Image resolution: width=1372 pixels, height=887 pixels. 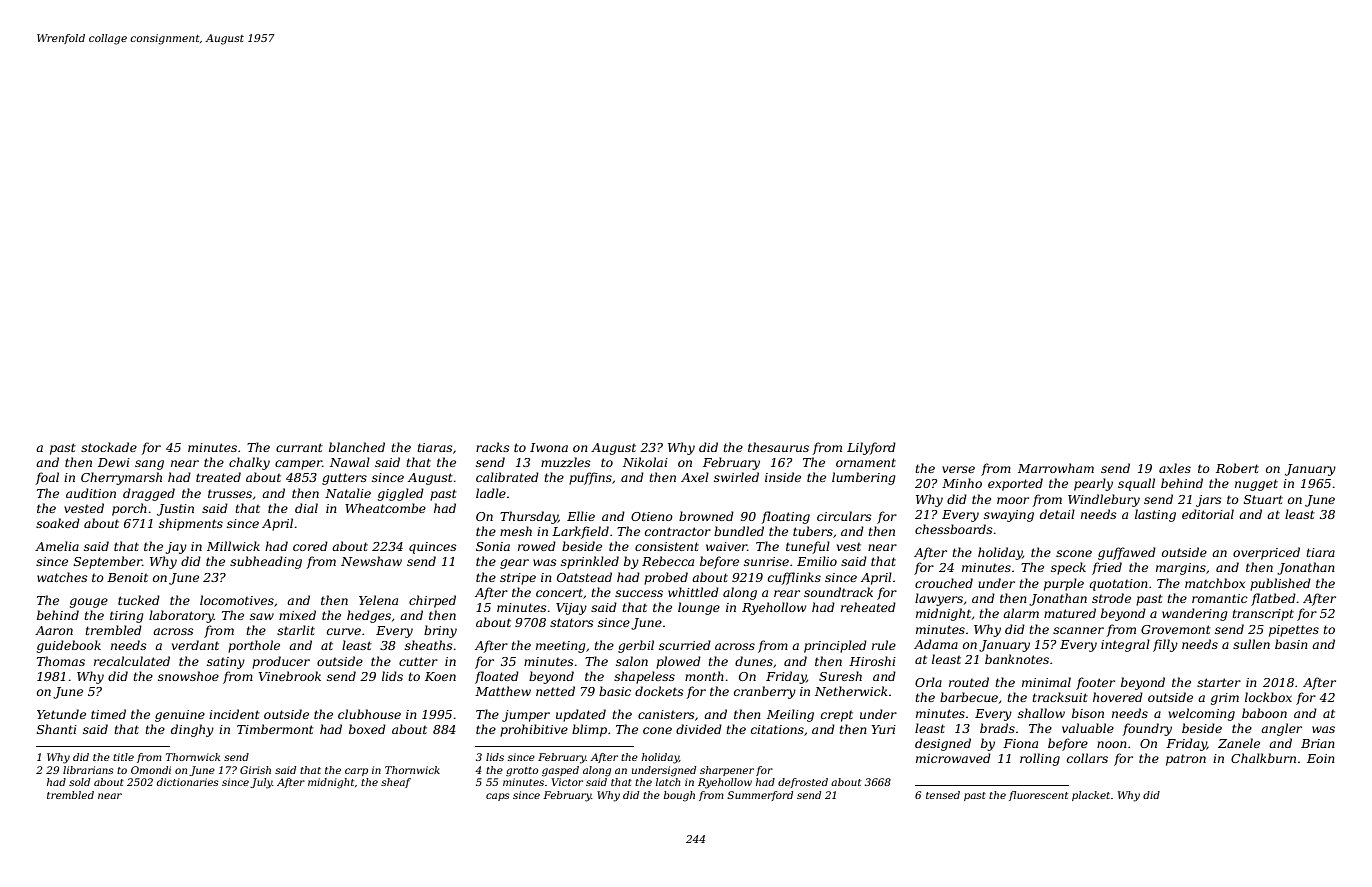 What do you see at coordinates (262, 616) in the page?
I see `saw` at bounding box center [262, 616].
